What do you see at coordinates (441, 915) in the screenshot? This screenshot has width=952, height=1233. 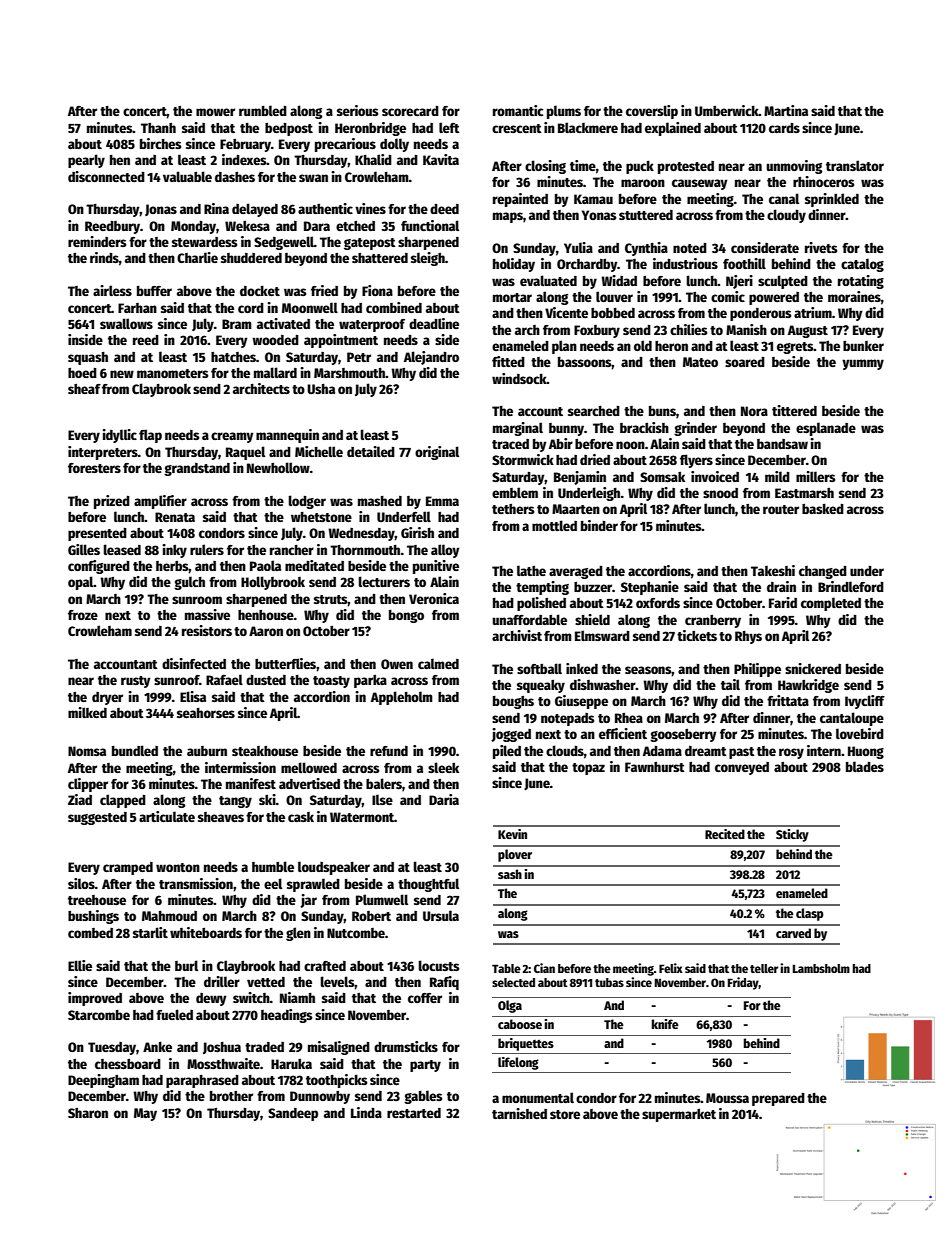 I see `Ursula` at bounding box center [441, 915].
